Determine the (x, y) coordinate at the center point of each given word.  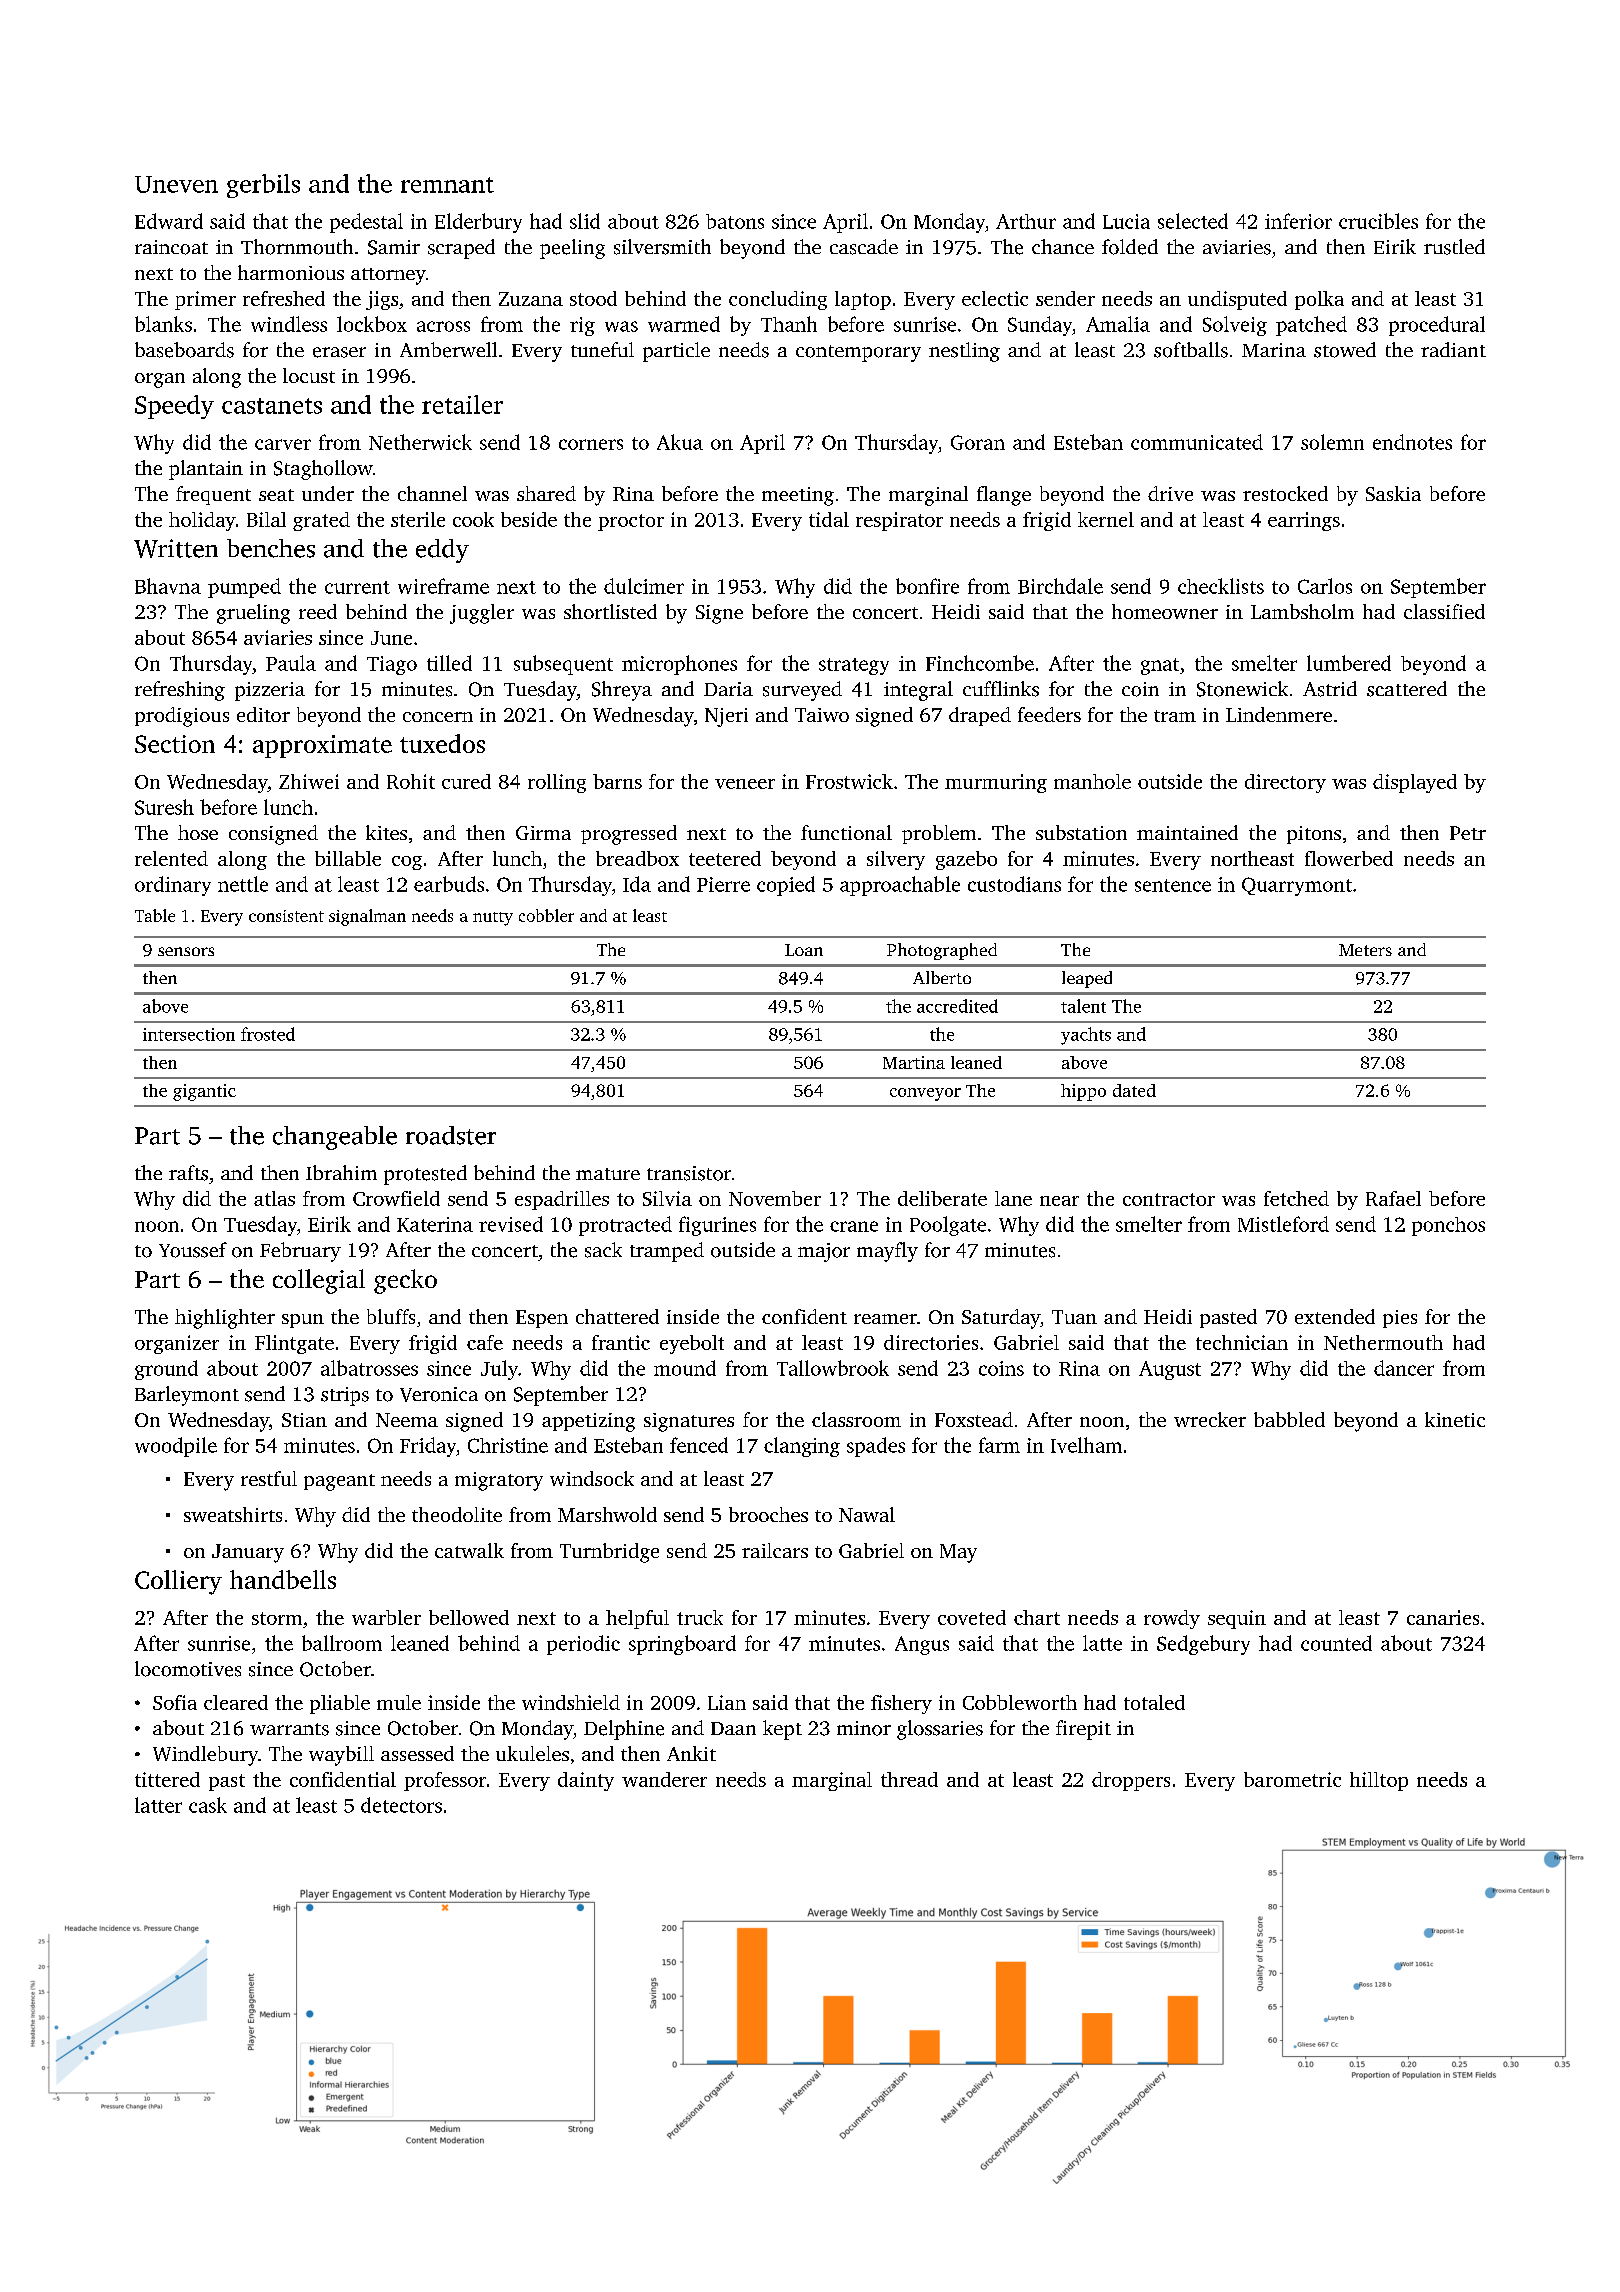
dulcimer (644, 586)
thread (909, 1779)
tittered (167, 1779)
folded (1130, 247)
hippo (1083, 1092)
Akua (680, 442)
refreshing (180, 691)
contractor (1169, 1199)
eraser (339, 352)
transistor (689, 1173)
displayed (1415, 783)
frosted (268, 1034)
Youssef (193, 1250)
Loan (804, 950)
